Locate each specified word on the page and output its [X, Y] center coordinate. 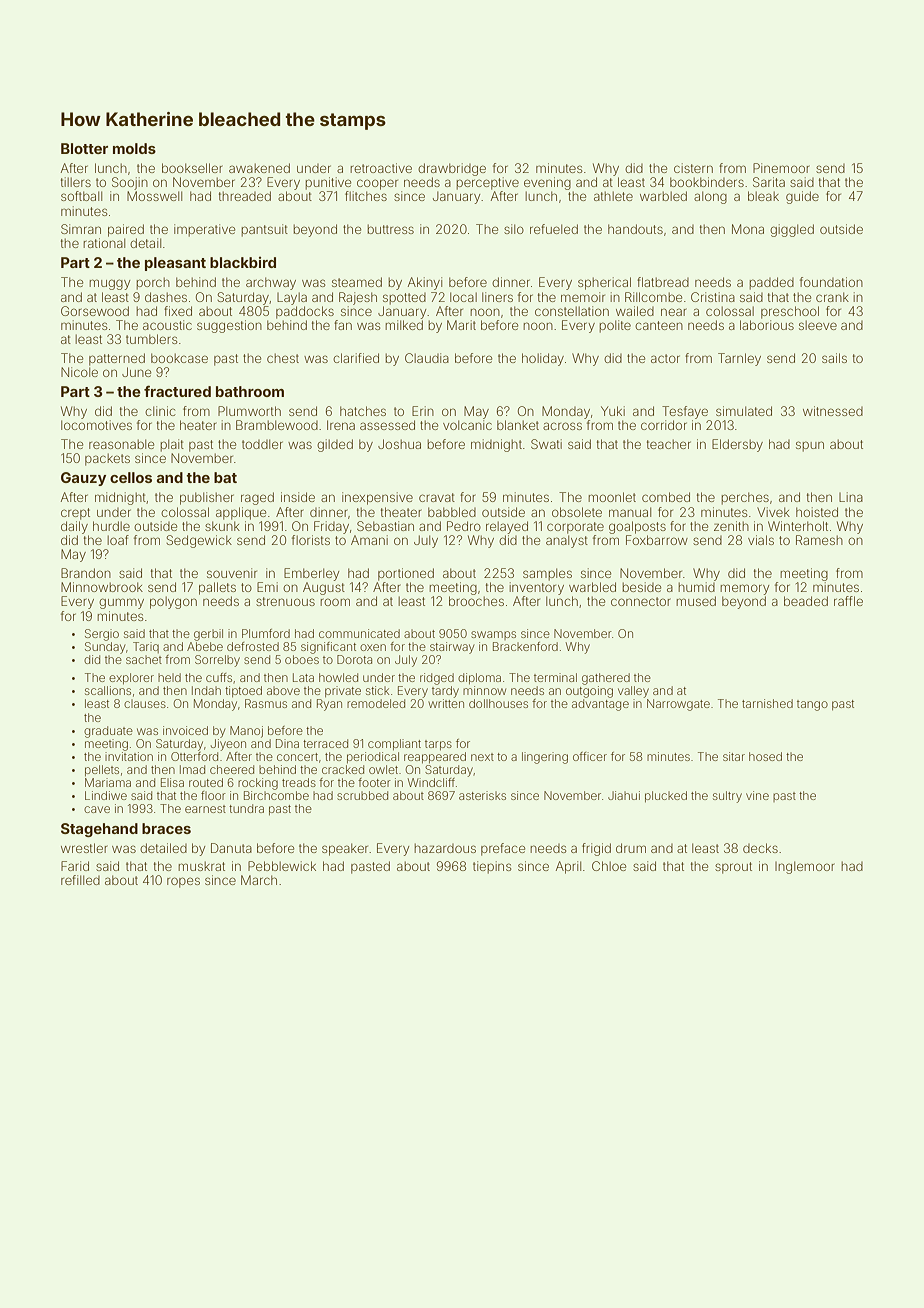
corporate [575, 528]
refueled [554, 229]
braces [166, 828]
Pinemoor [781, 168]
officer [590, 756]
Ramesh [819, 540]
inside [298, 497]
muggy [110, 284]
